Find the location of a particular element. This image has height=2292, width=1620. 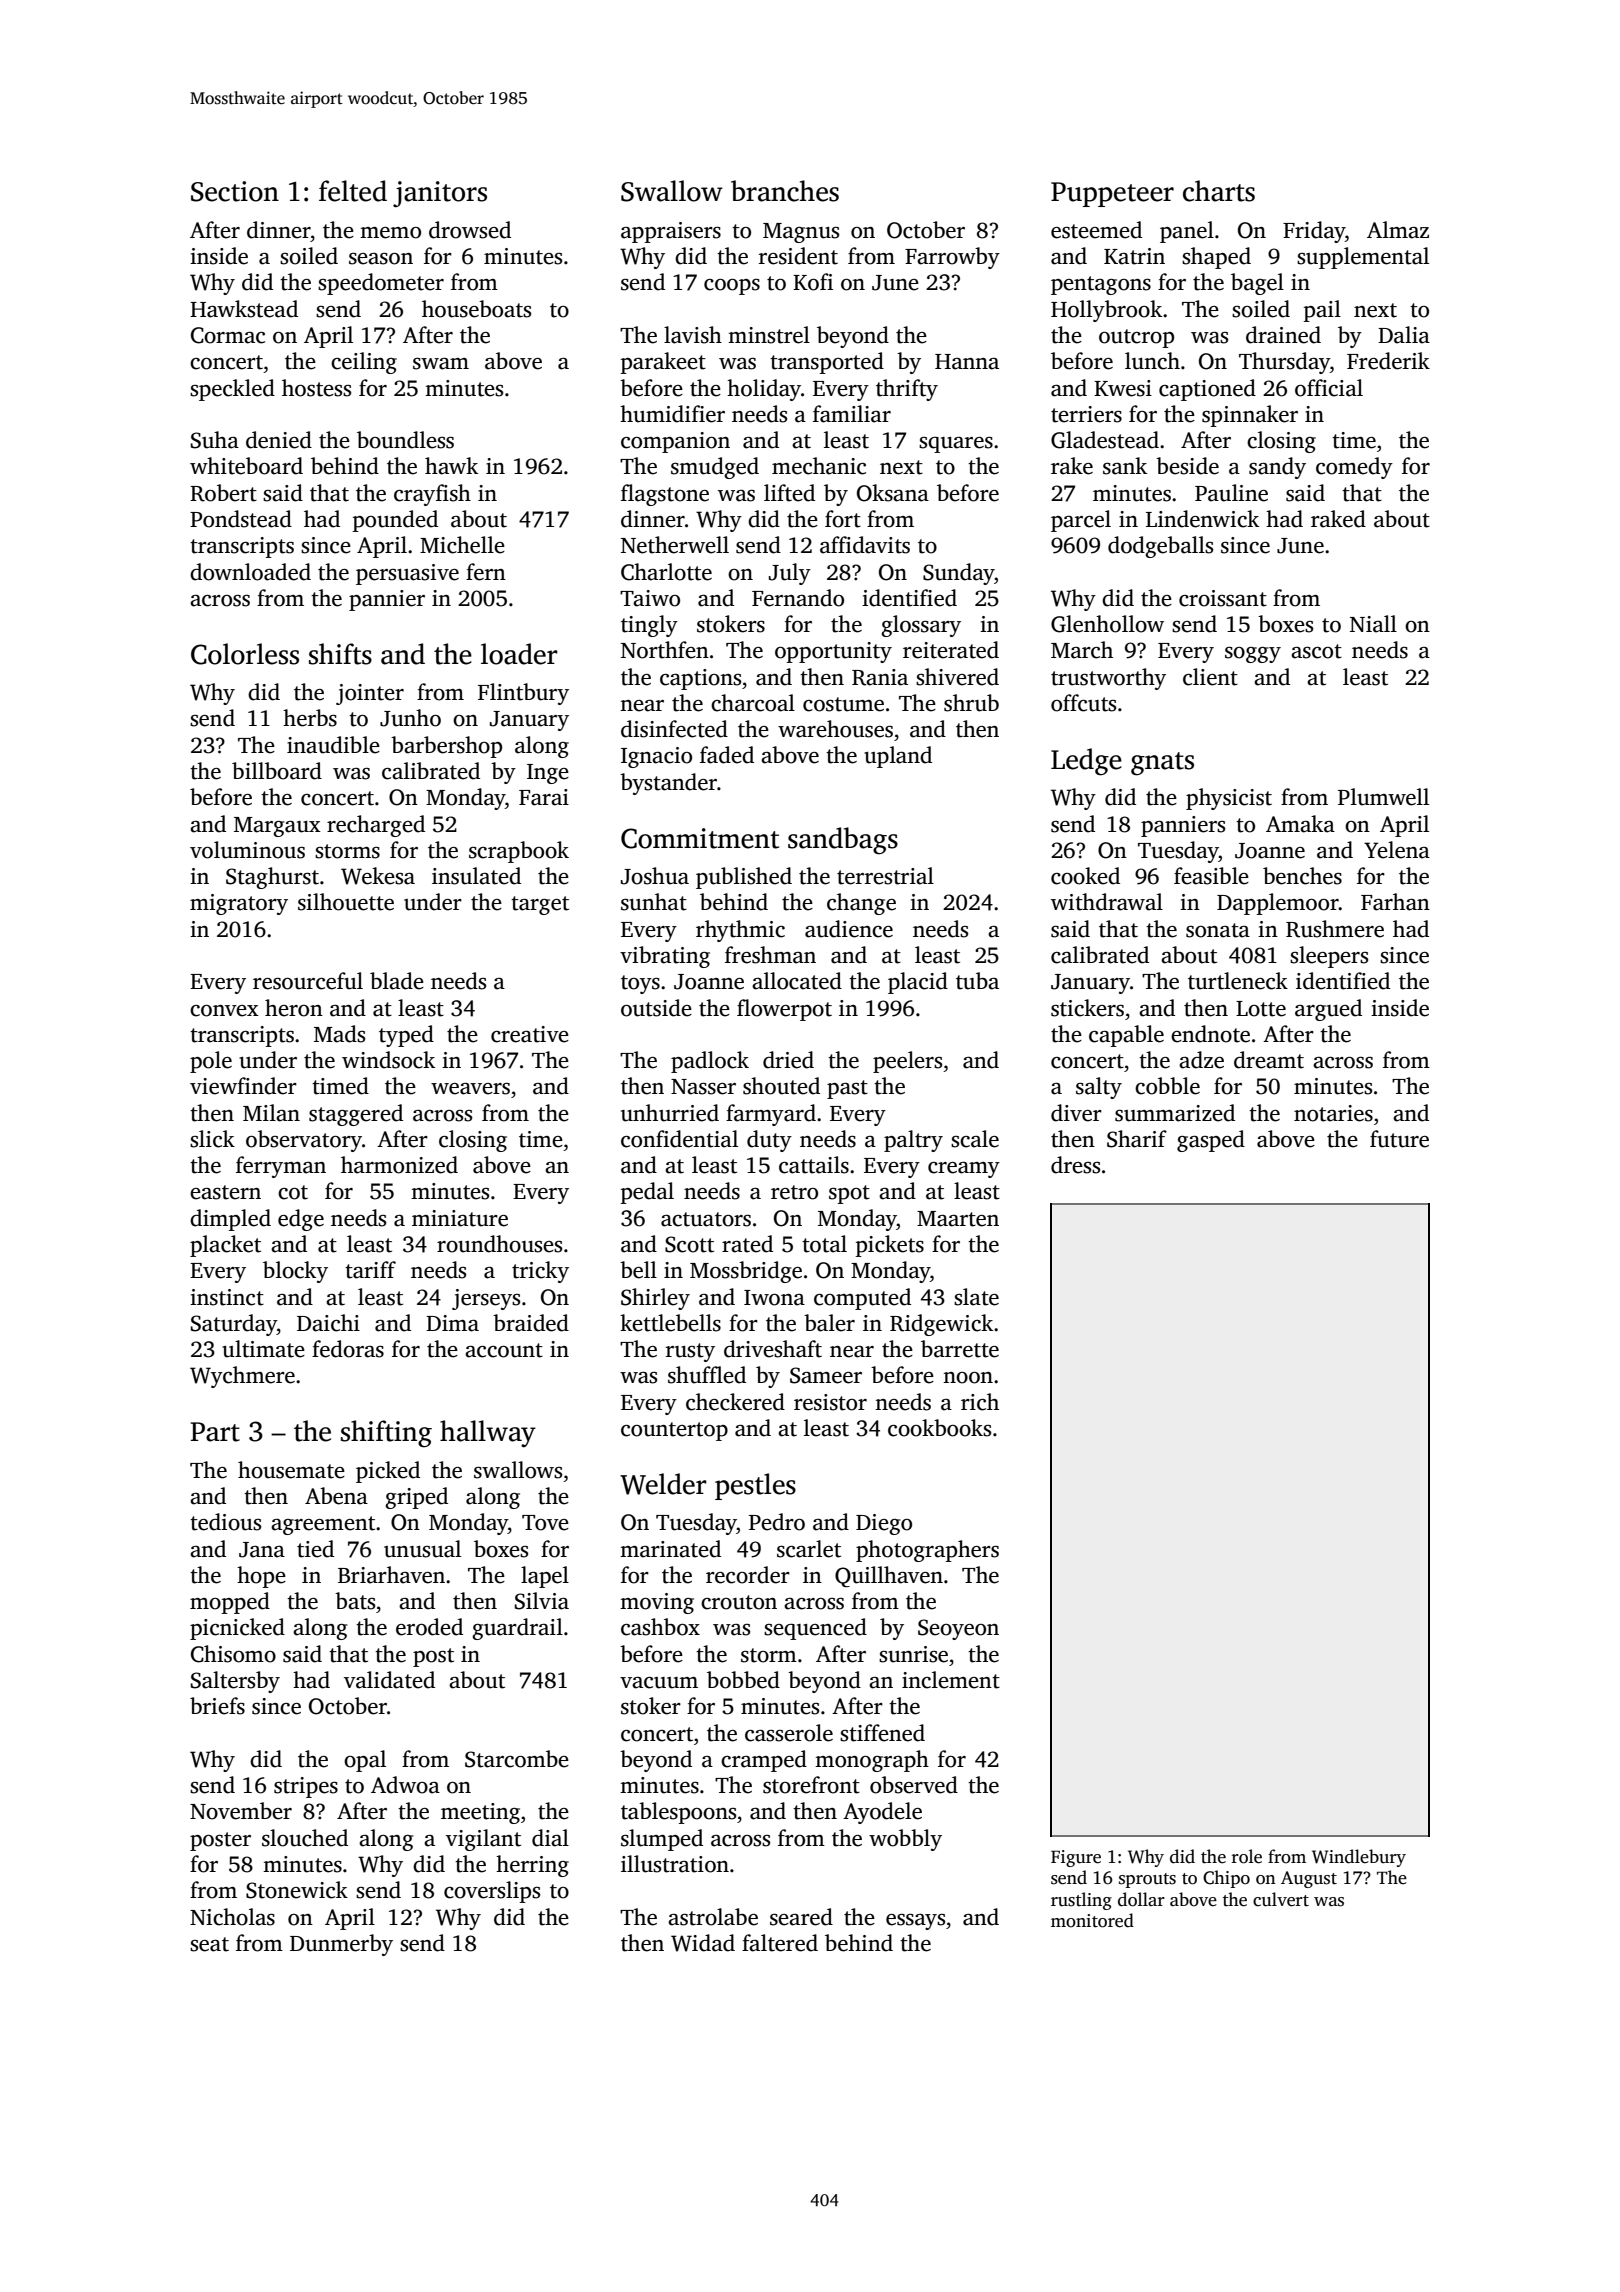

sandbags is located at coordinates (843, 841).
